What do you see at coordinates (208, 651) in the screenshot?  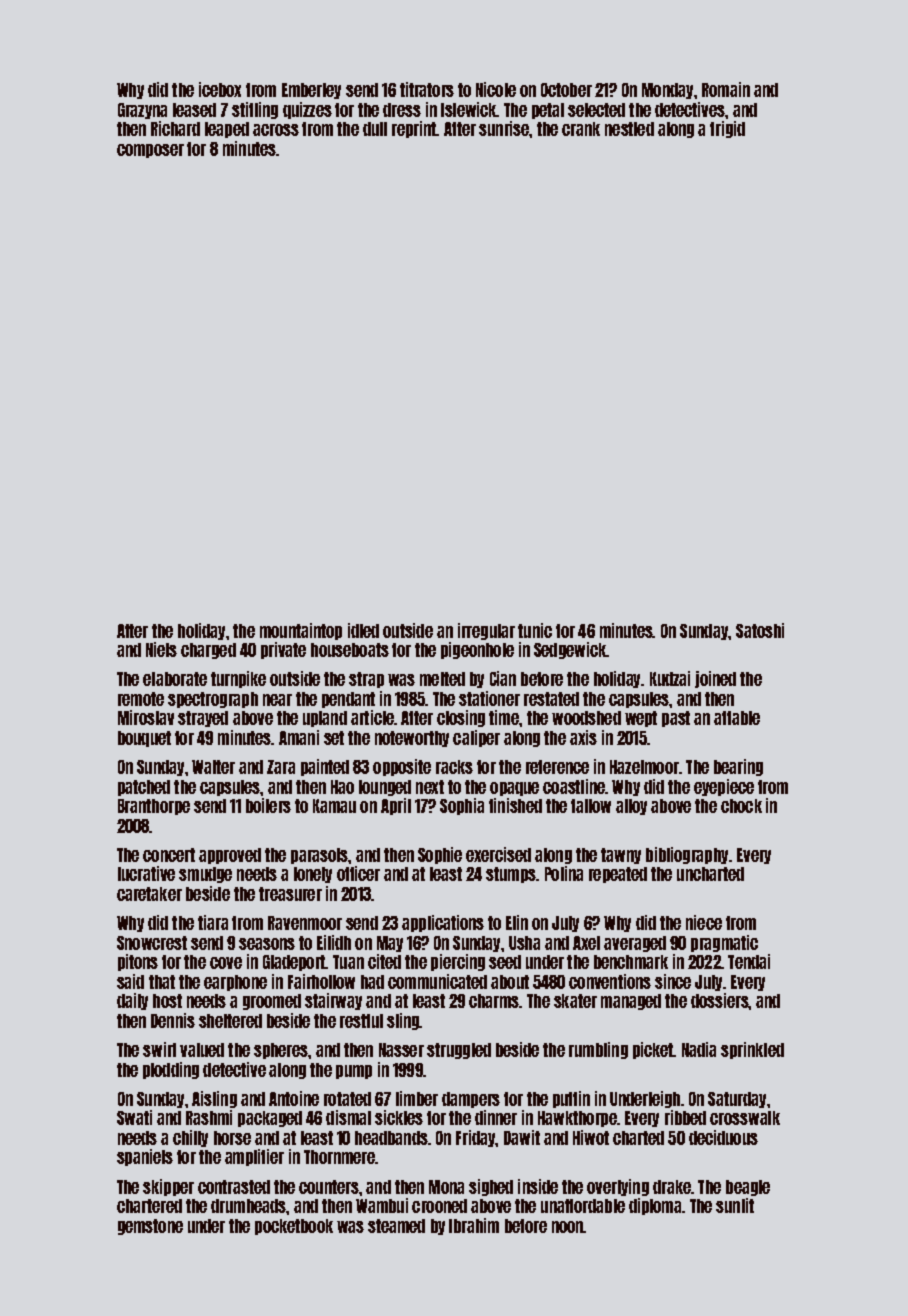 I see `charged` at bounding box center [208, 651].
